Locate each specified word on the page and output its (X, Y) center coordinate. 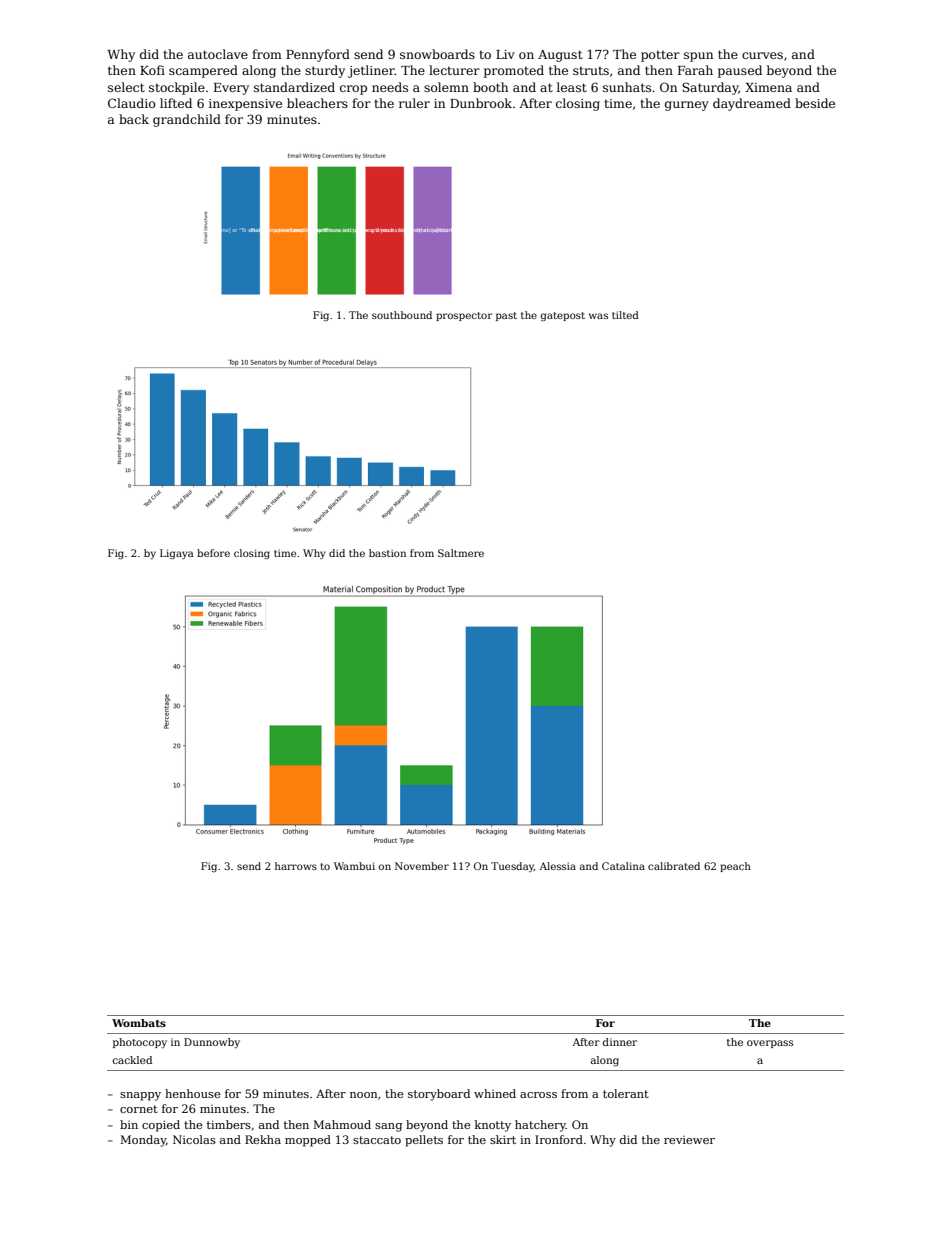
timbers (229, 1124)
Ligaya (177, 554)
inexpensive (245, 105)
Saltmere (461, 553)
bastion (387, 553)
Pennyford (318, 55)
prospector (464, 316)
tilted (625, 315)
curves (762, 55)
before (213, 553)
